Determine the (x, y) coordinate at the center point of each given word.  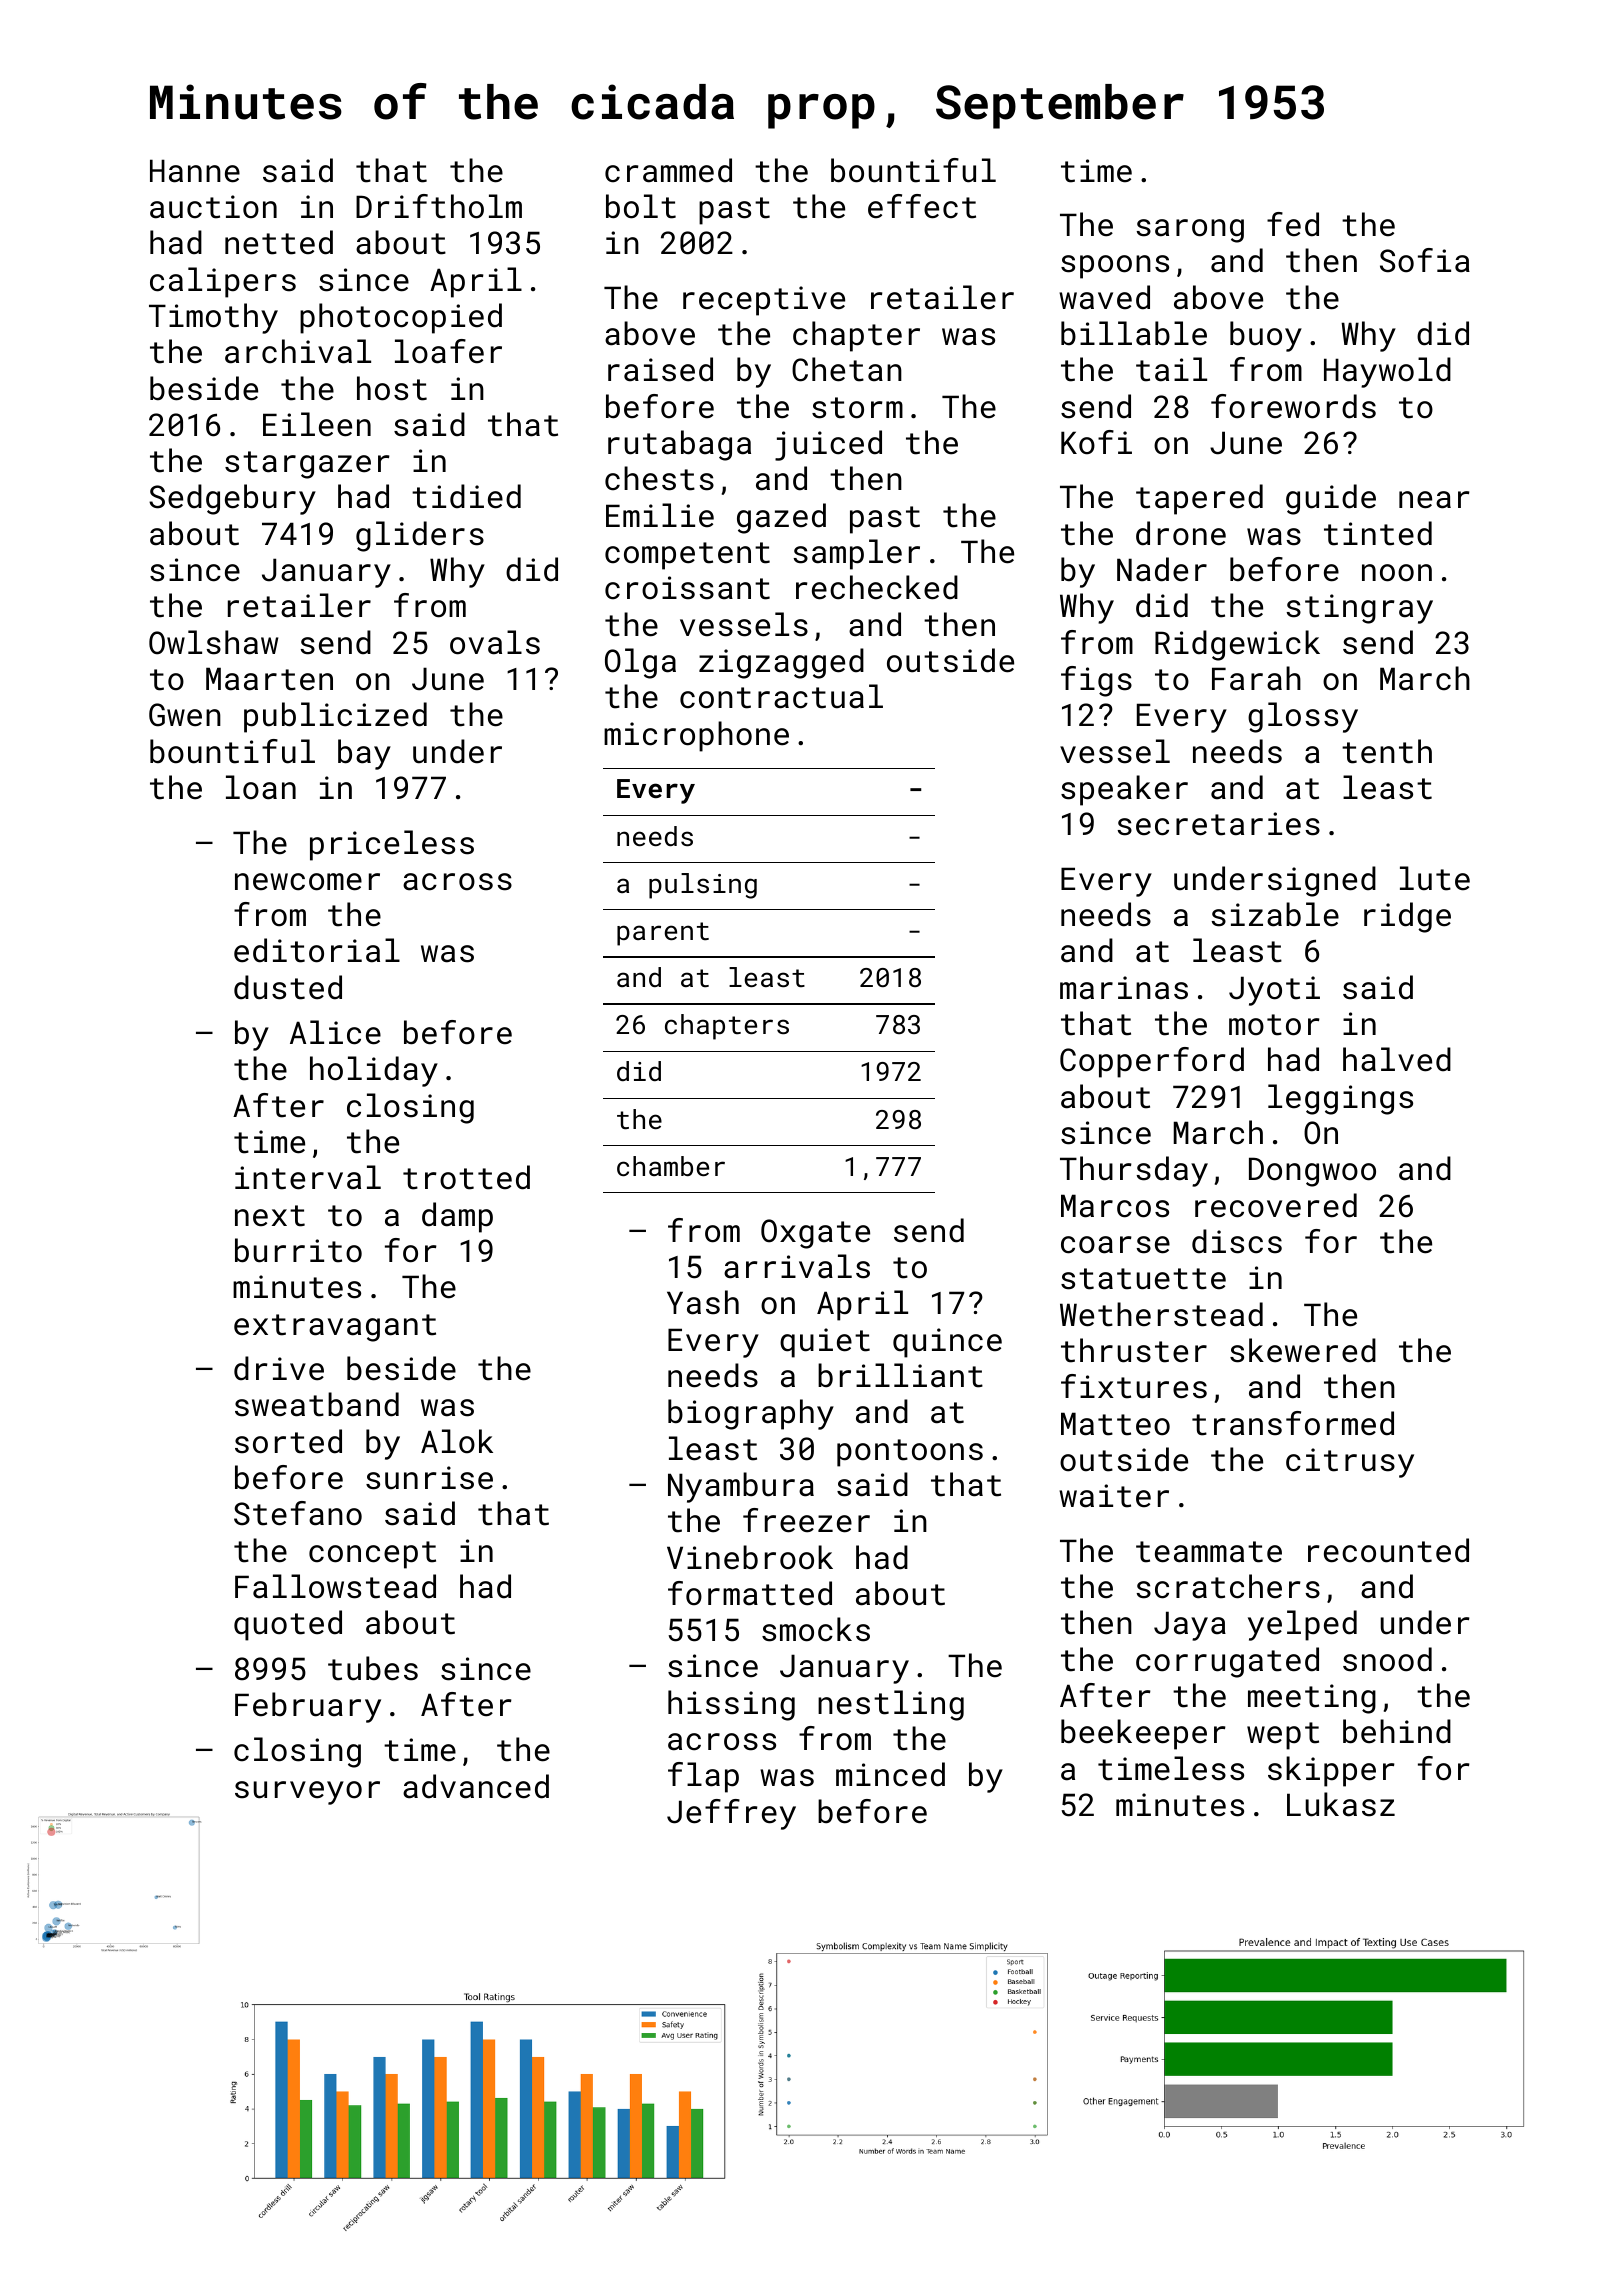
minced (890, 1774)
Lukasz (1341, 1804)
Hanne (195, 171)
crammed (668, 170)
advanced (476, 1786)
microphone (696, 736)
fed (1293, 224)
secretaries (1219, 824)
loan (261, 787)
